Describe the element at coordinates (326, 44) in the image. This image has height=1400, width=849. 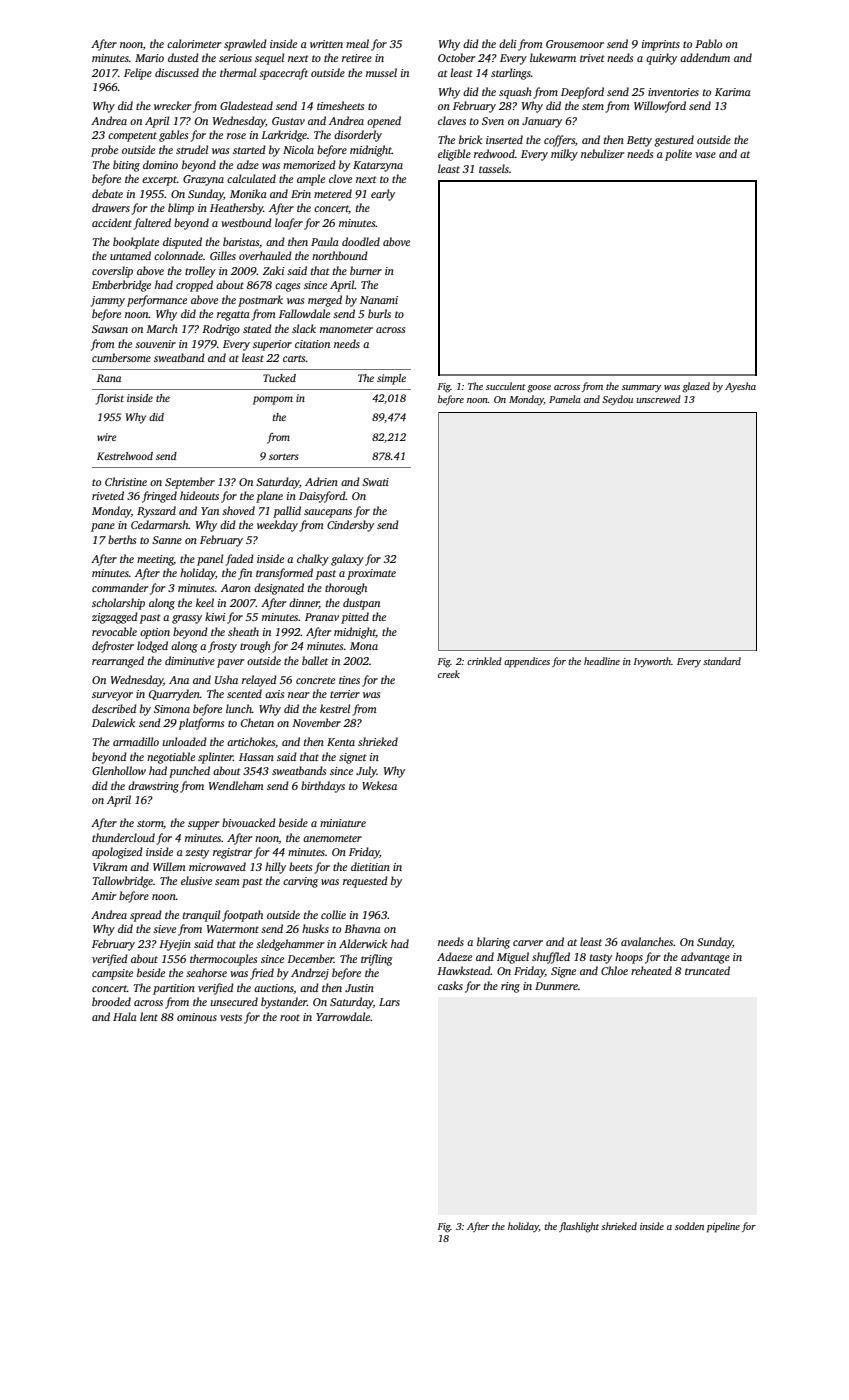
I see `written` at that location.
